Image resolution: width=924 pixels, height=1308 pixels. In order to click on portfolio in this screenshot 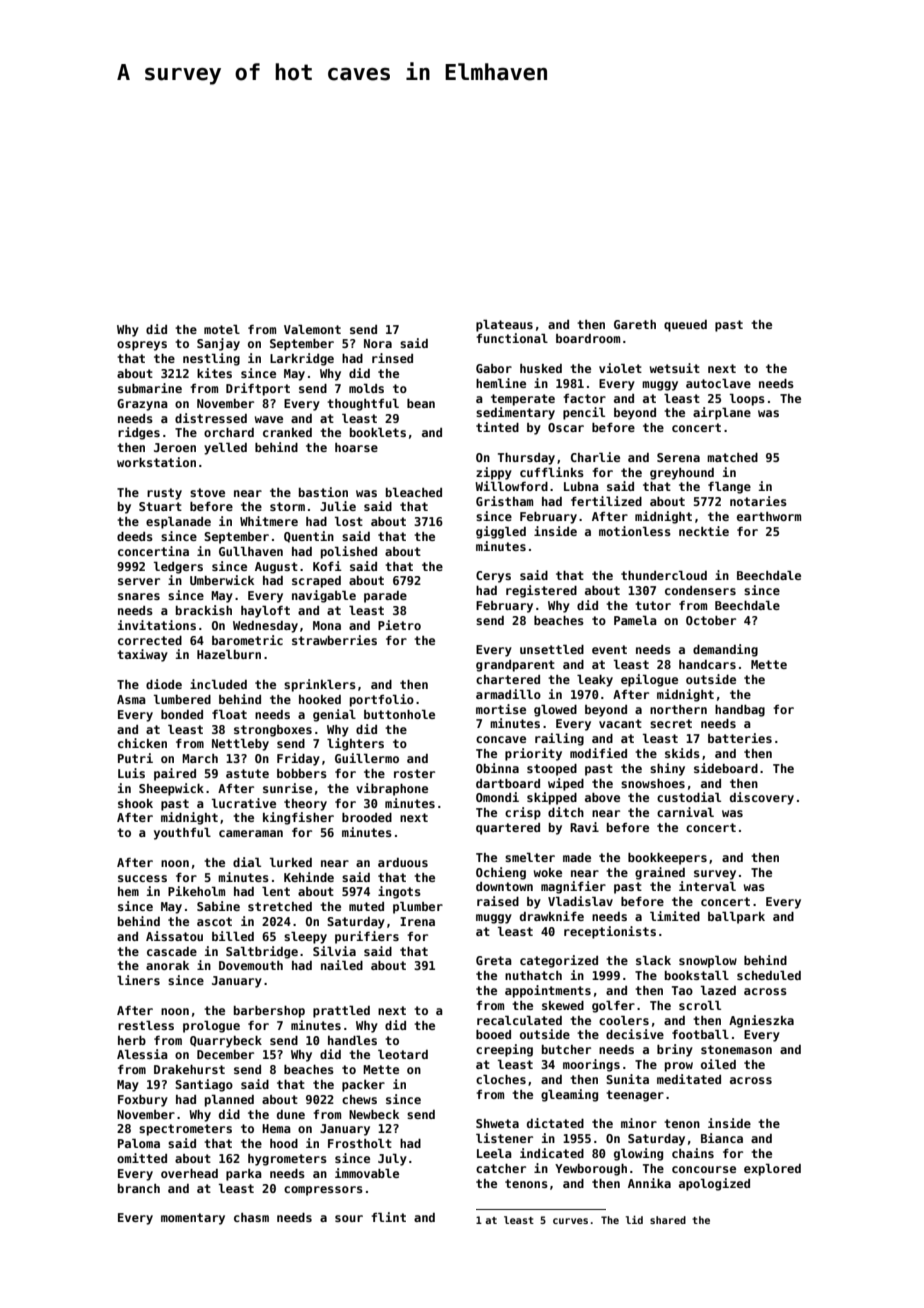, I will do `click(382, 700)`.
